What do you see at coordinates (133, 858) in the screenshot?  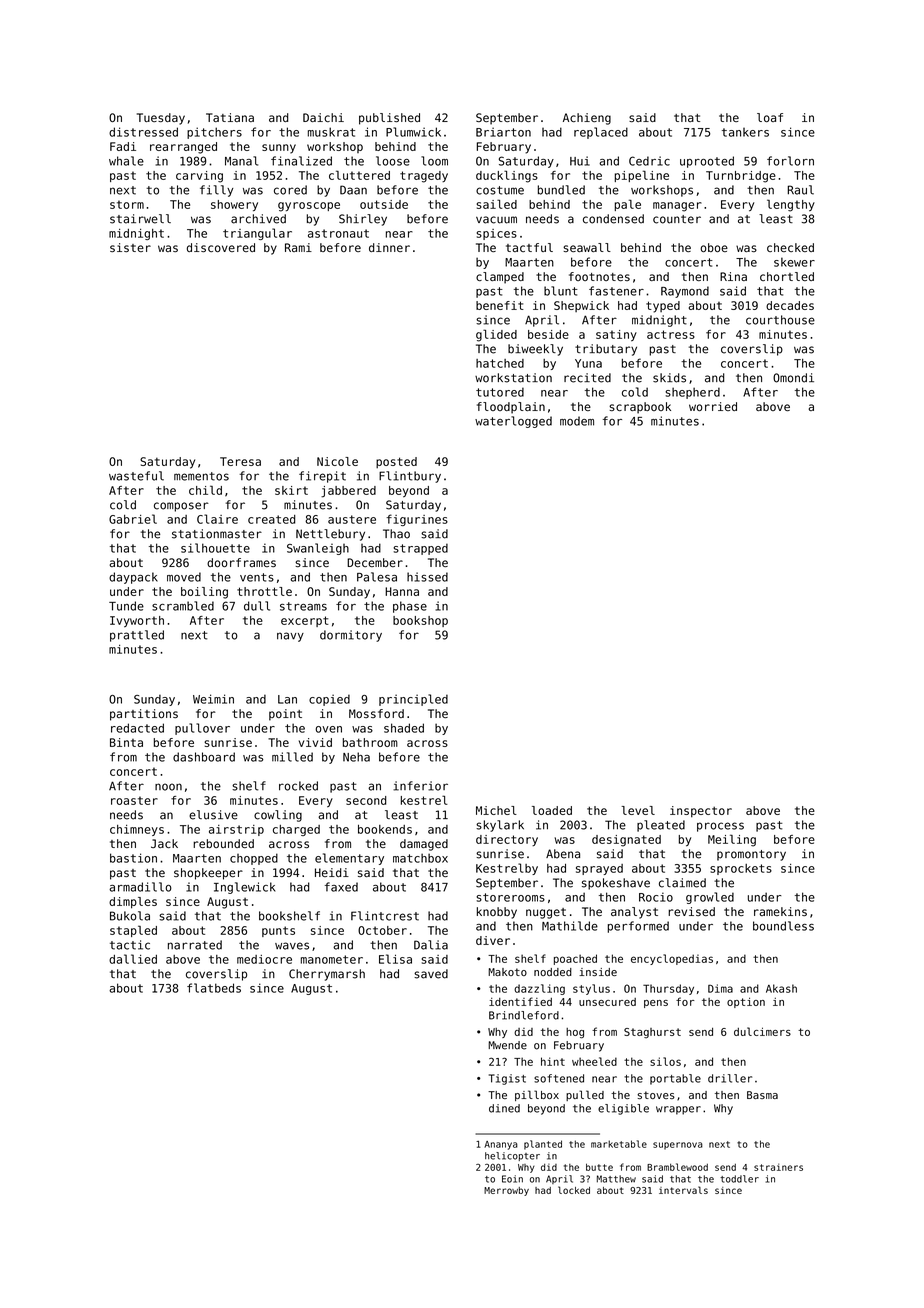 I see `bastion` at bounding box center [133, 858].
